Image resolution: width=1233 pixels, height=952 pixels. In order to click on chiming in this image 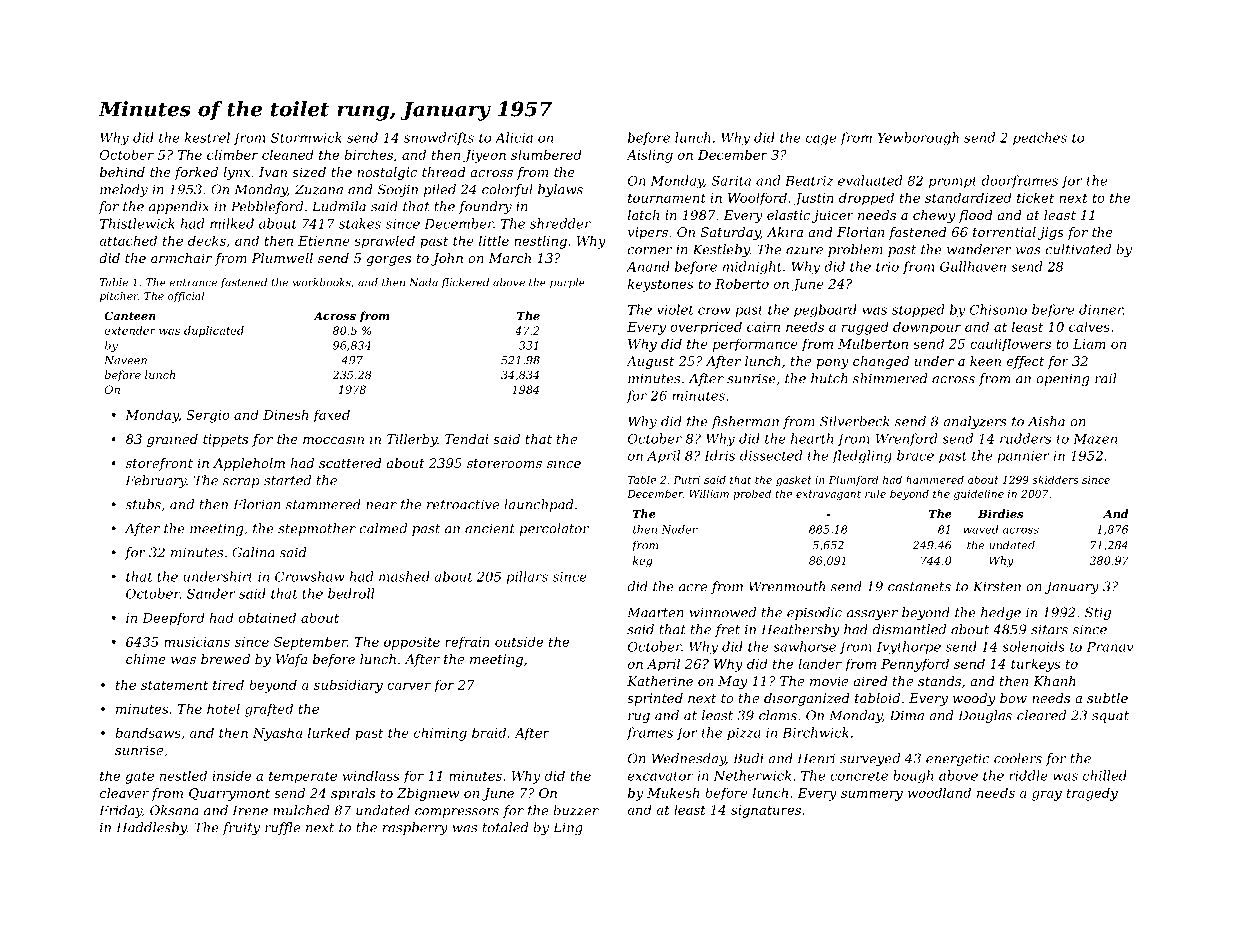, I will do `click(440, 734)`.
